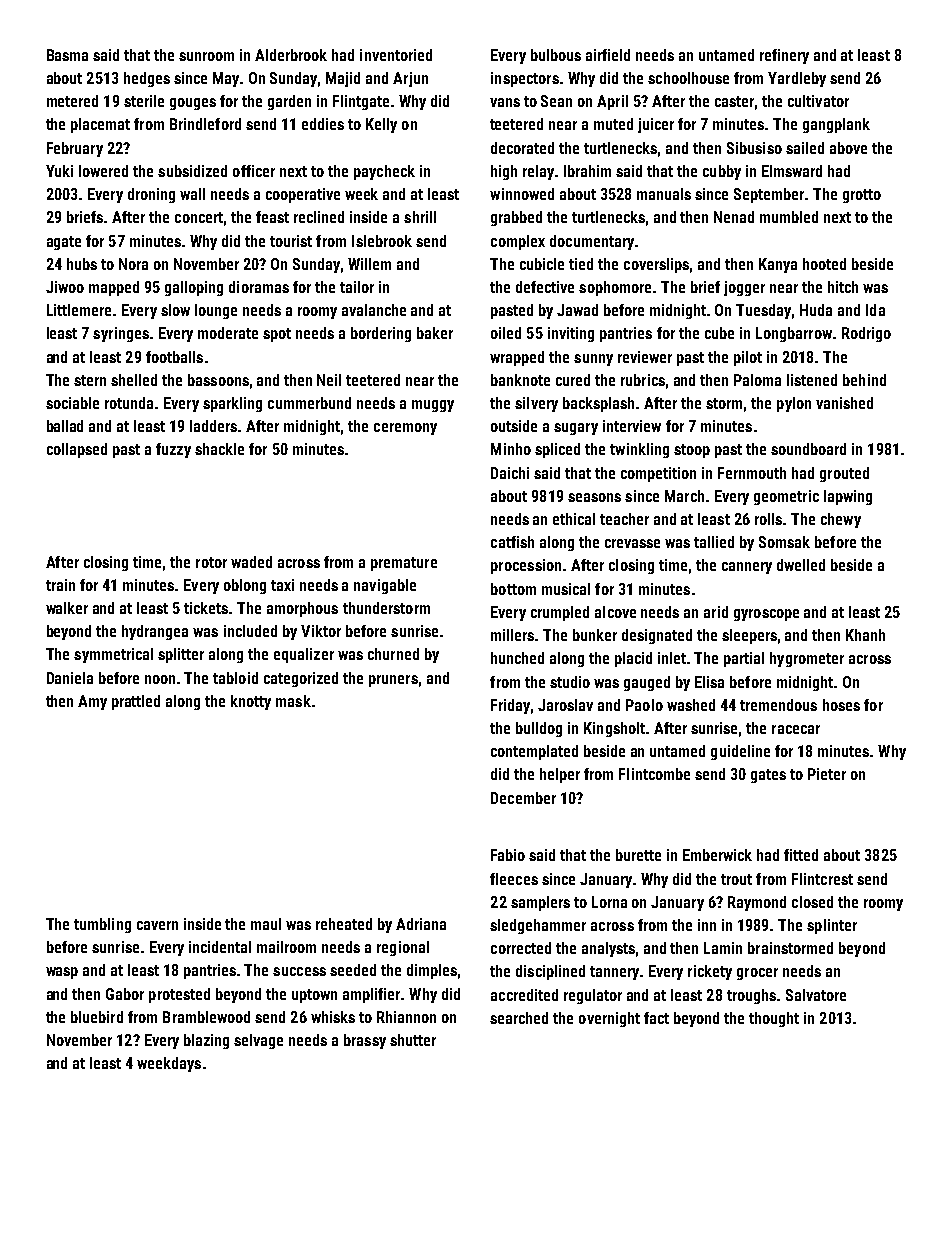 The height and width of the image is (1233, 952). I want to click on hitch, so click(843, 287).
